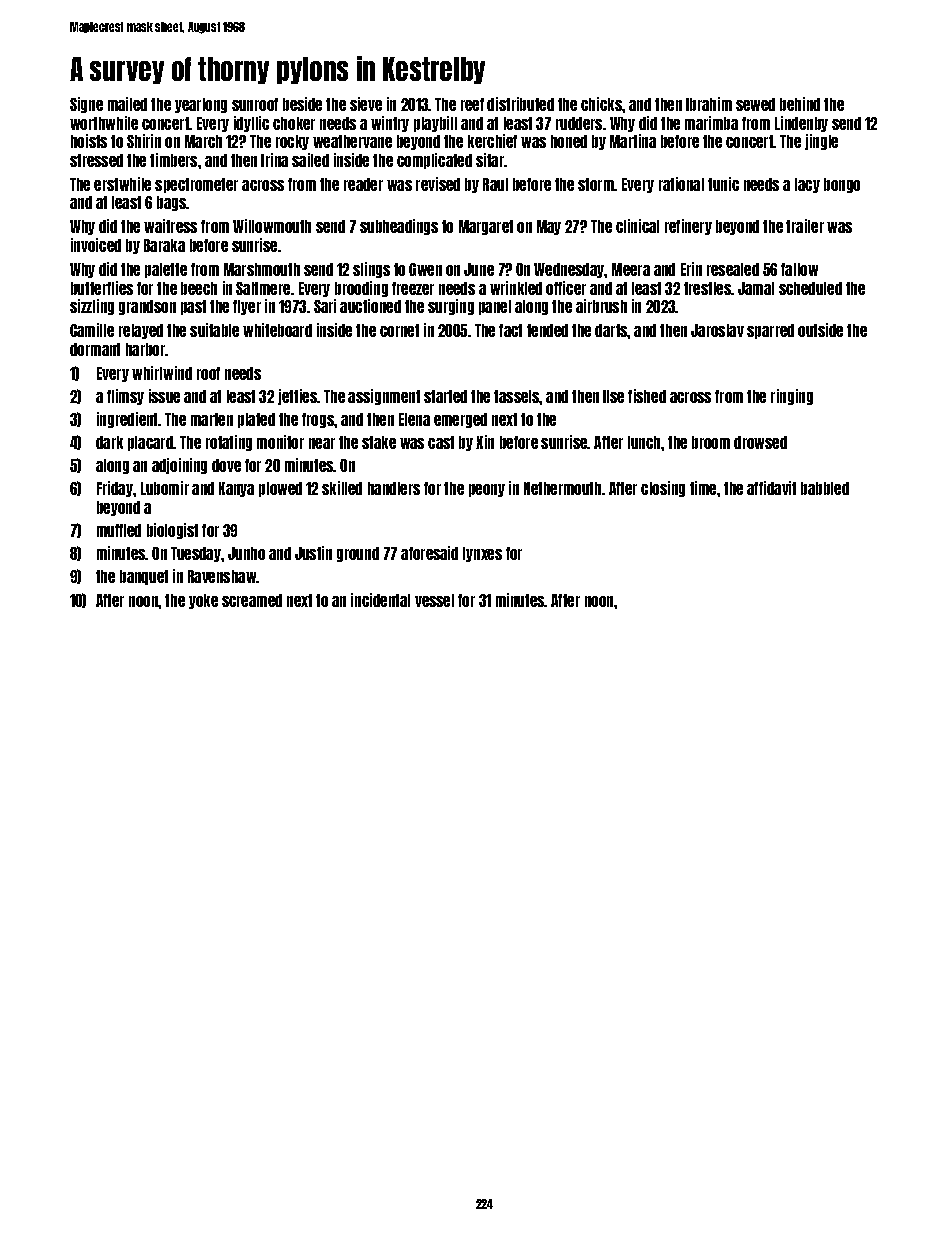  What do you see at coordinates (691, 269) in the screenshot?
I see `Erin` at bounding box center [691, 269].
